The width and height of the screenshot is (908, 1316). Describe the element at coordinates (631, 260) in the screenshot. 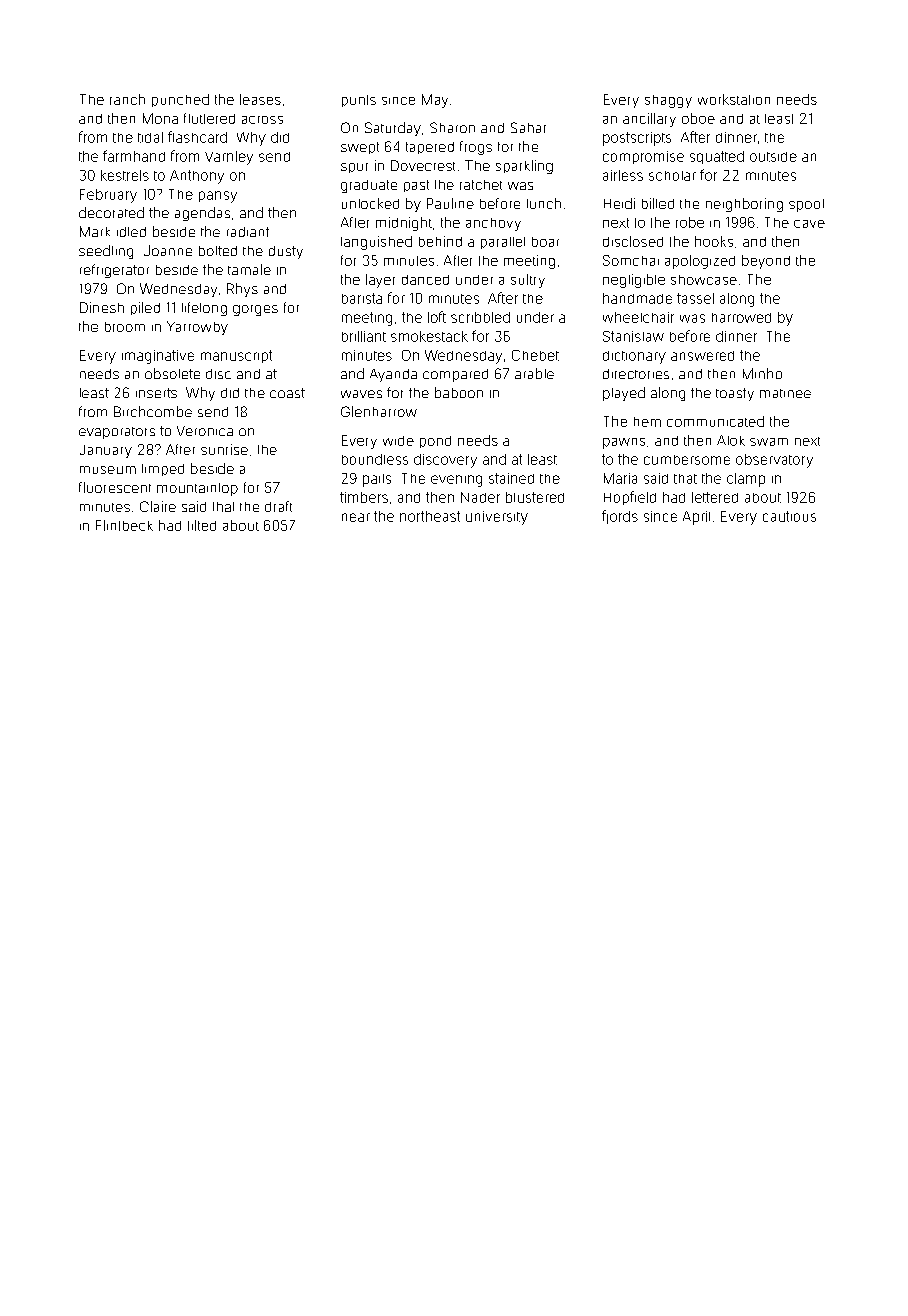

I see `Somchai` at that location.
